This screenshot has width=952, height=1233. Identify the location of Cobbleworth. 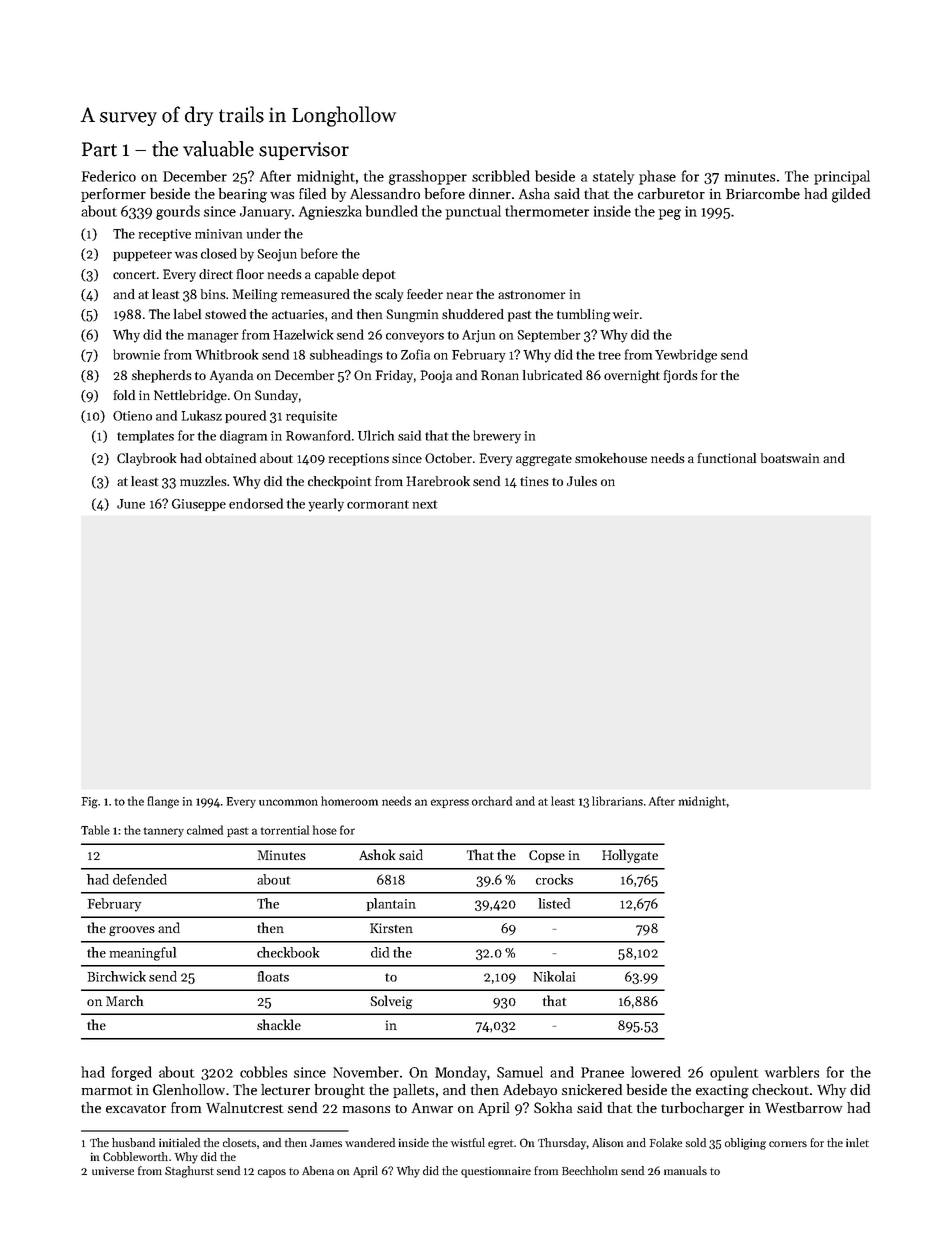
(135, 1156).
